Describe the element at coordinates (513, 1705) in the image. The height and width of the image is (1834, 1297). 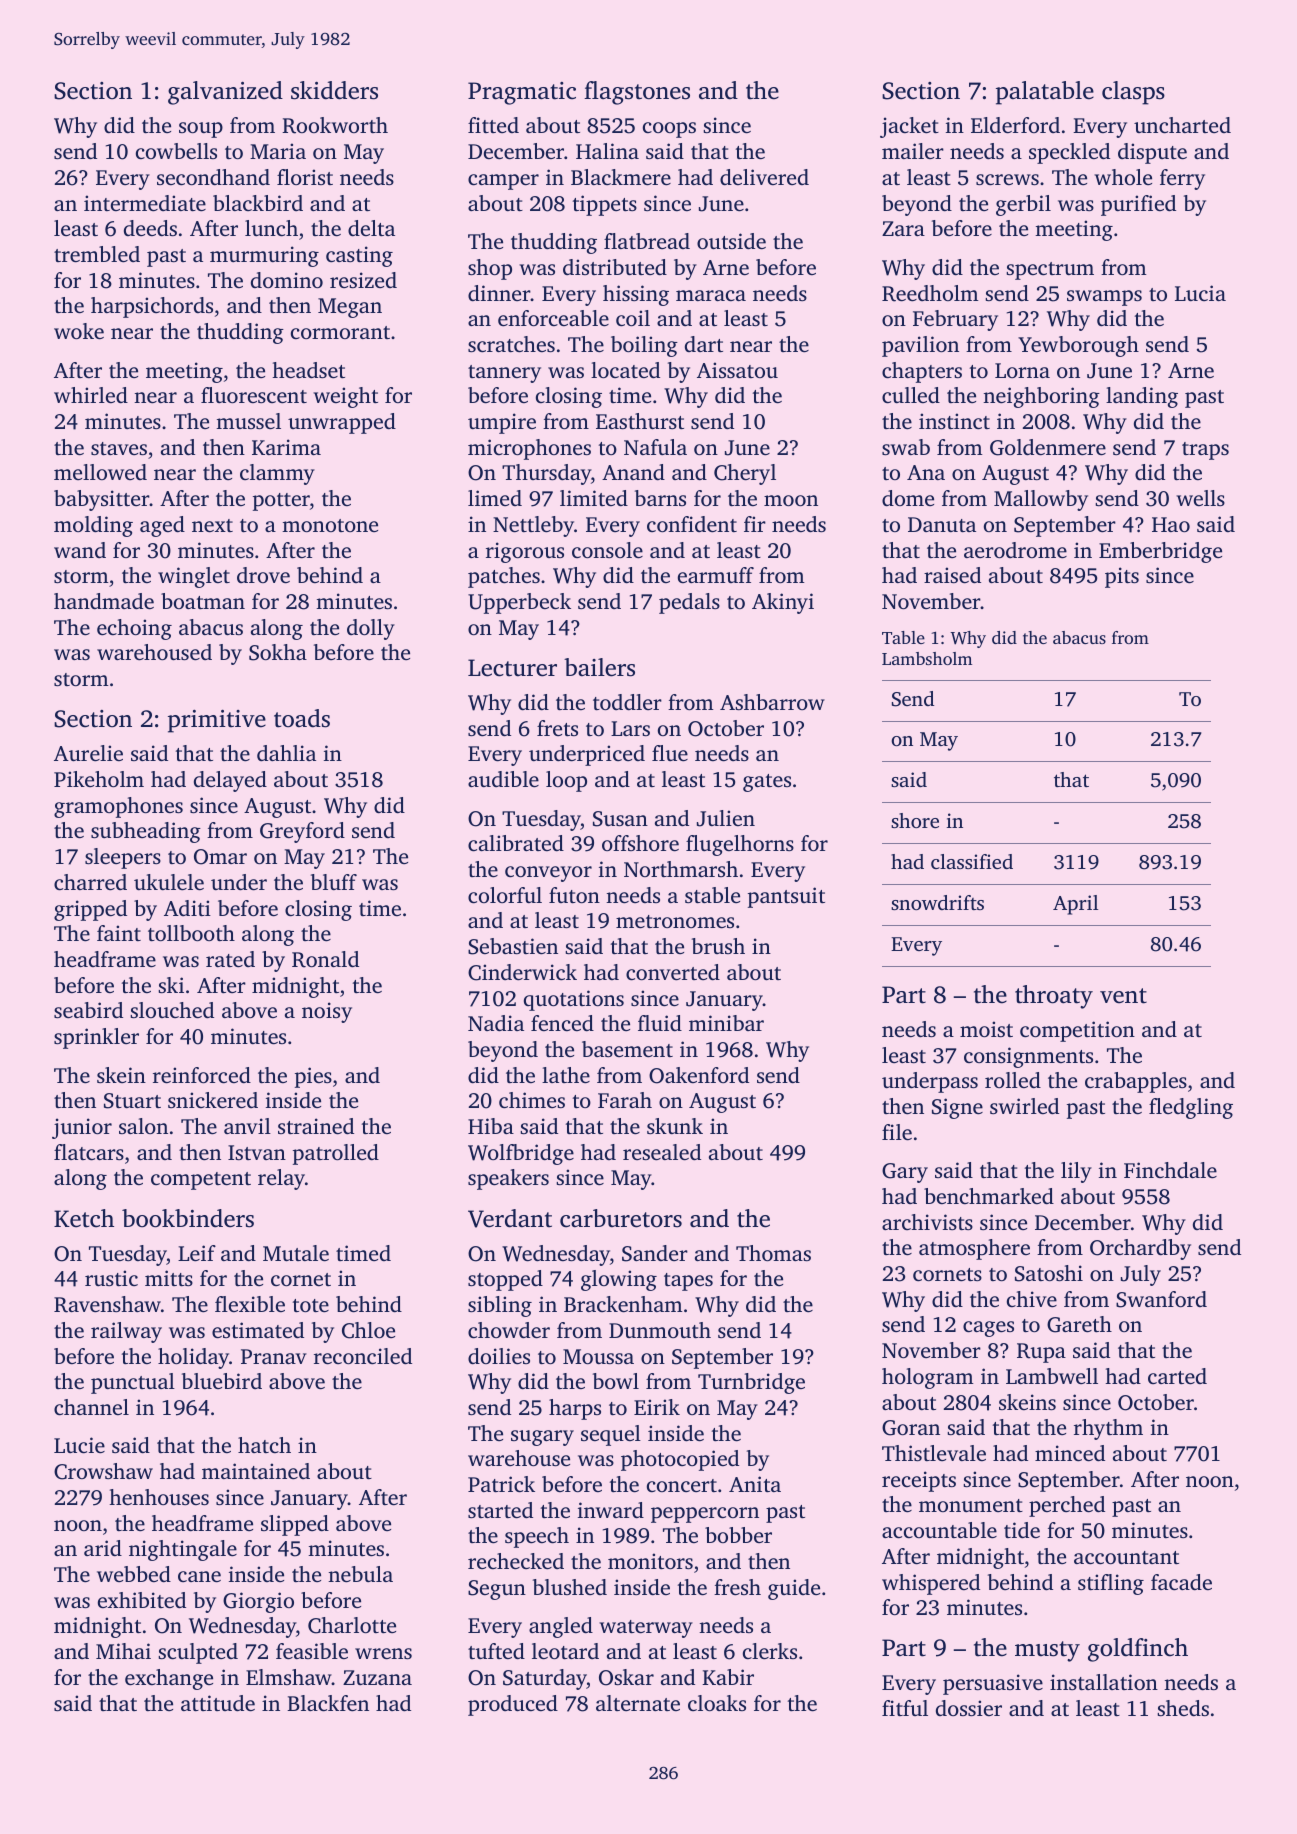
I see `produced` at that location.
